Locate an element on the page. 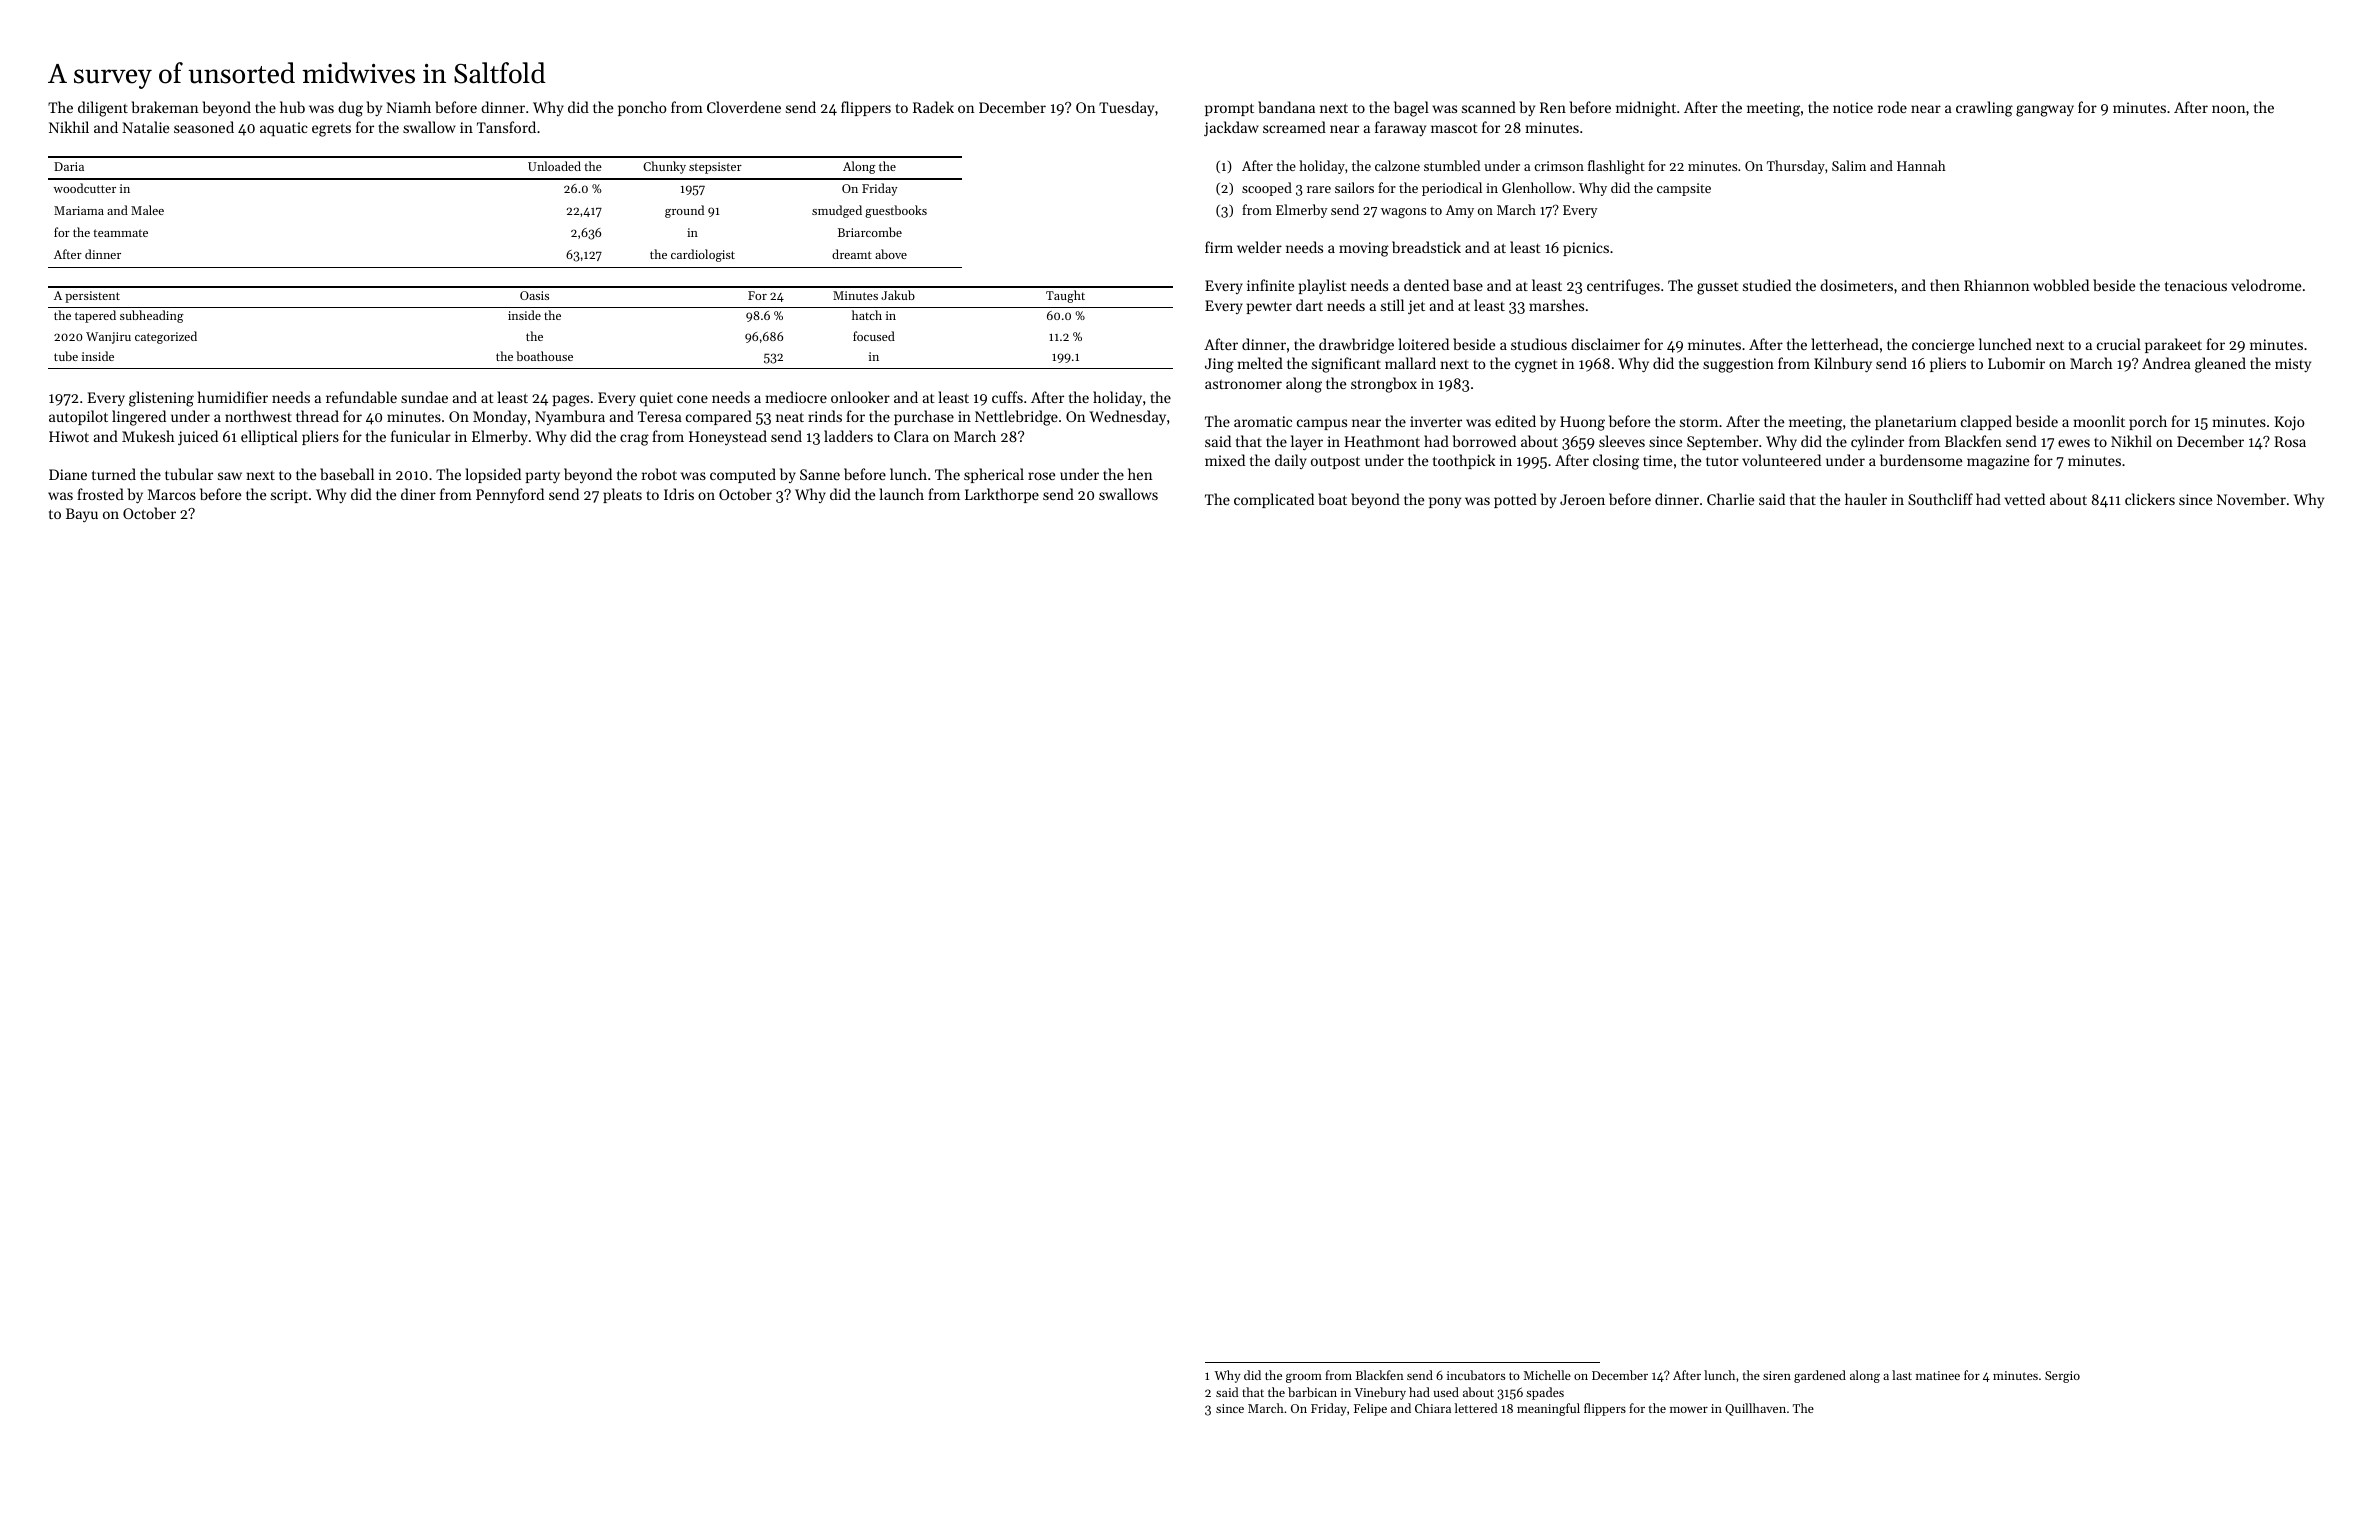 The width and height of the image is (2378, 1539). Bayu is located at coordinates (82, 515).
